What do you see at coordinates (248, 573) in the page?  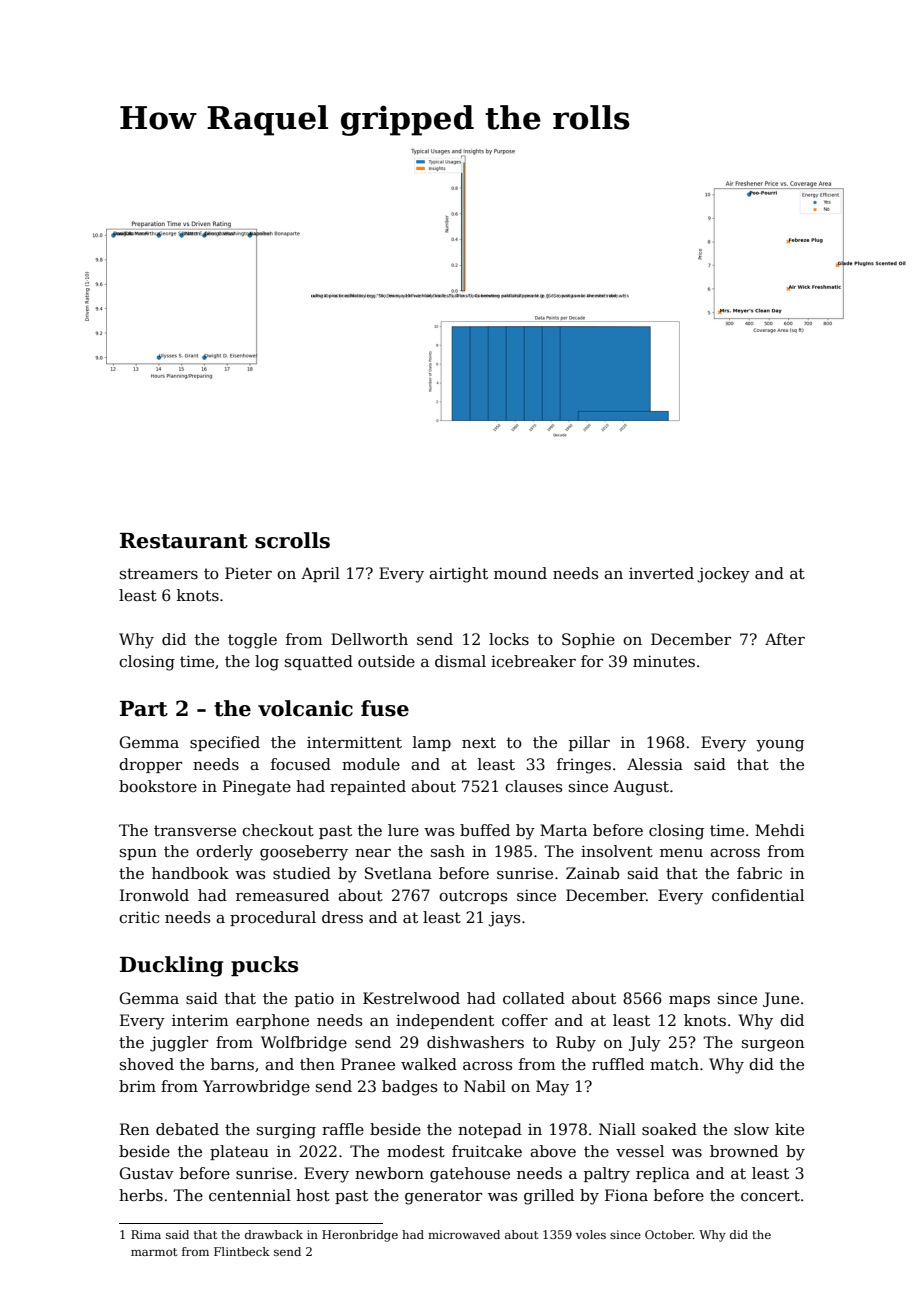 I see `Pieter` at bounding box center [248, 573].
